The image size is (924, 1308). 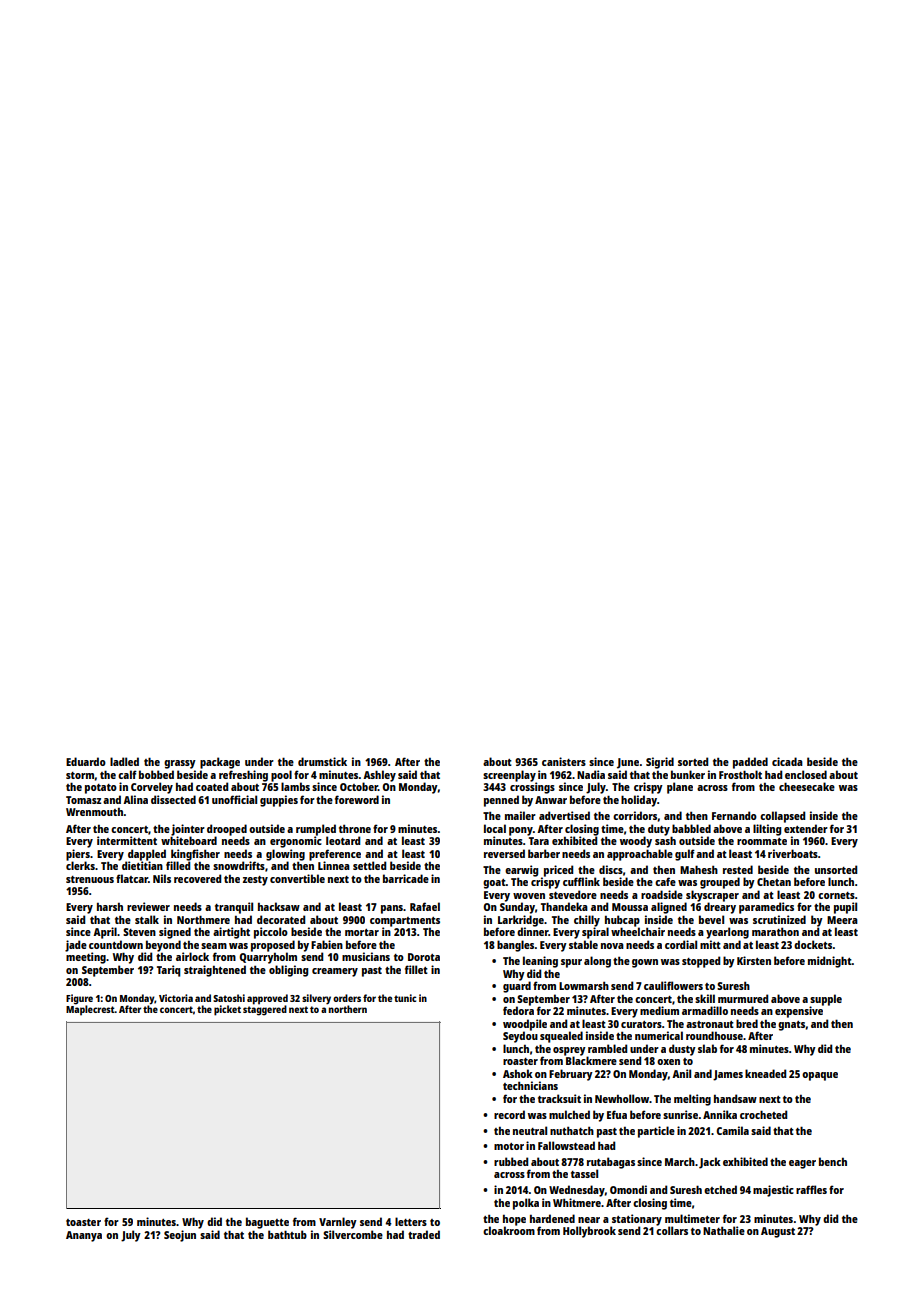 I want to click on canisters, so click(x=564, y=761).
